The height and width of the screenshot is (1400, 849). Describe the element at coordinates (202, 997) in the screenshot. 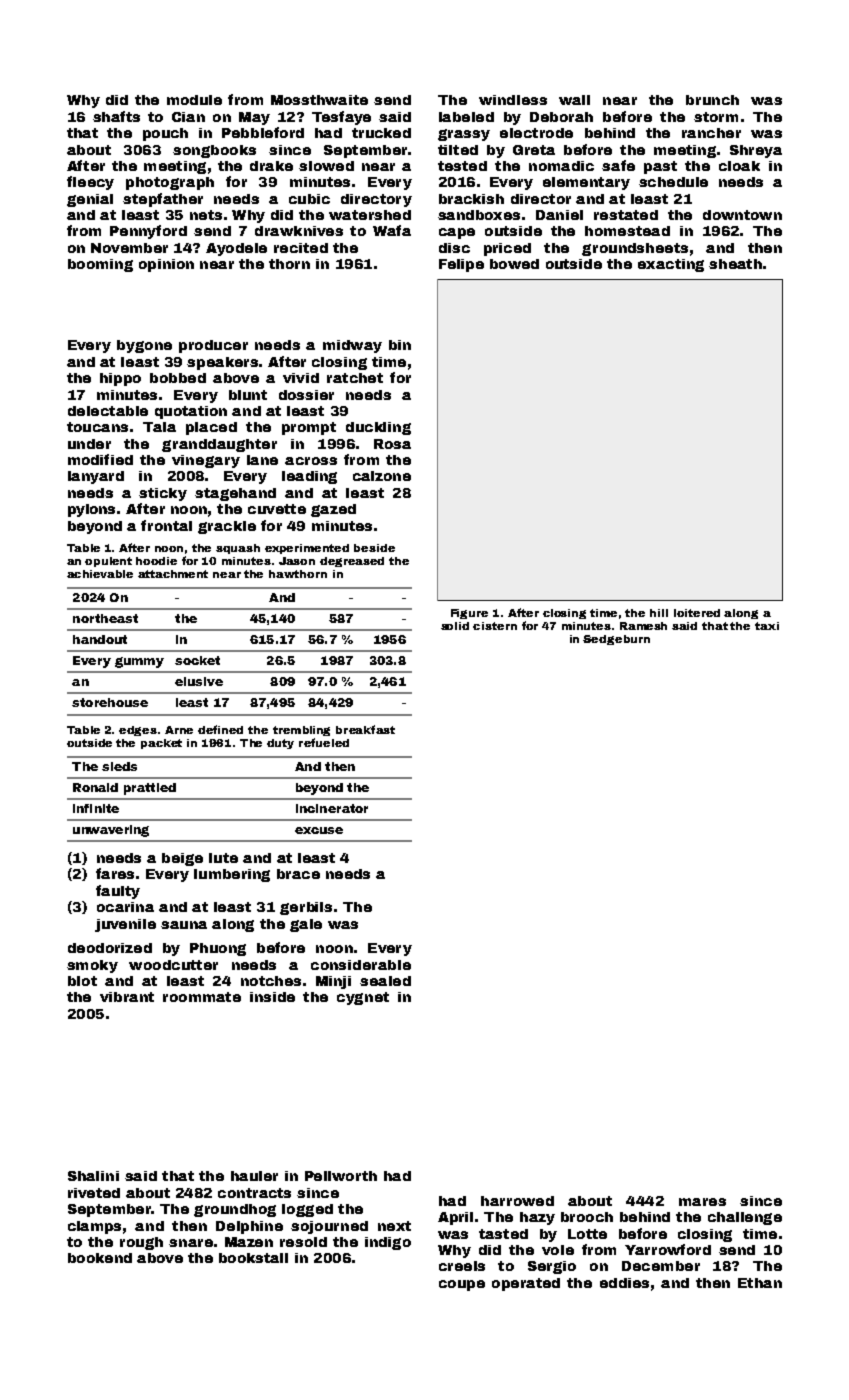

I see `roommate` at that location.
